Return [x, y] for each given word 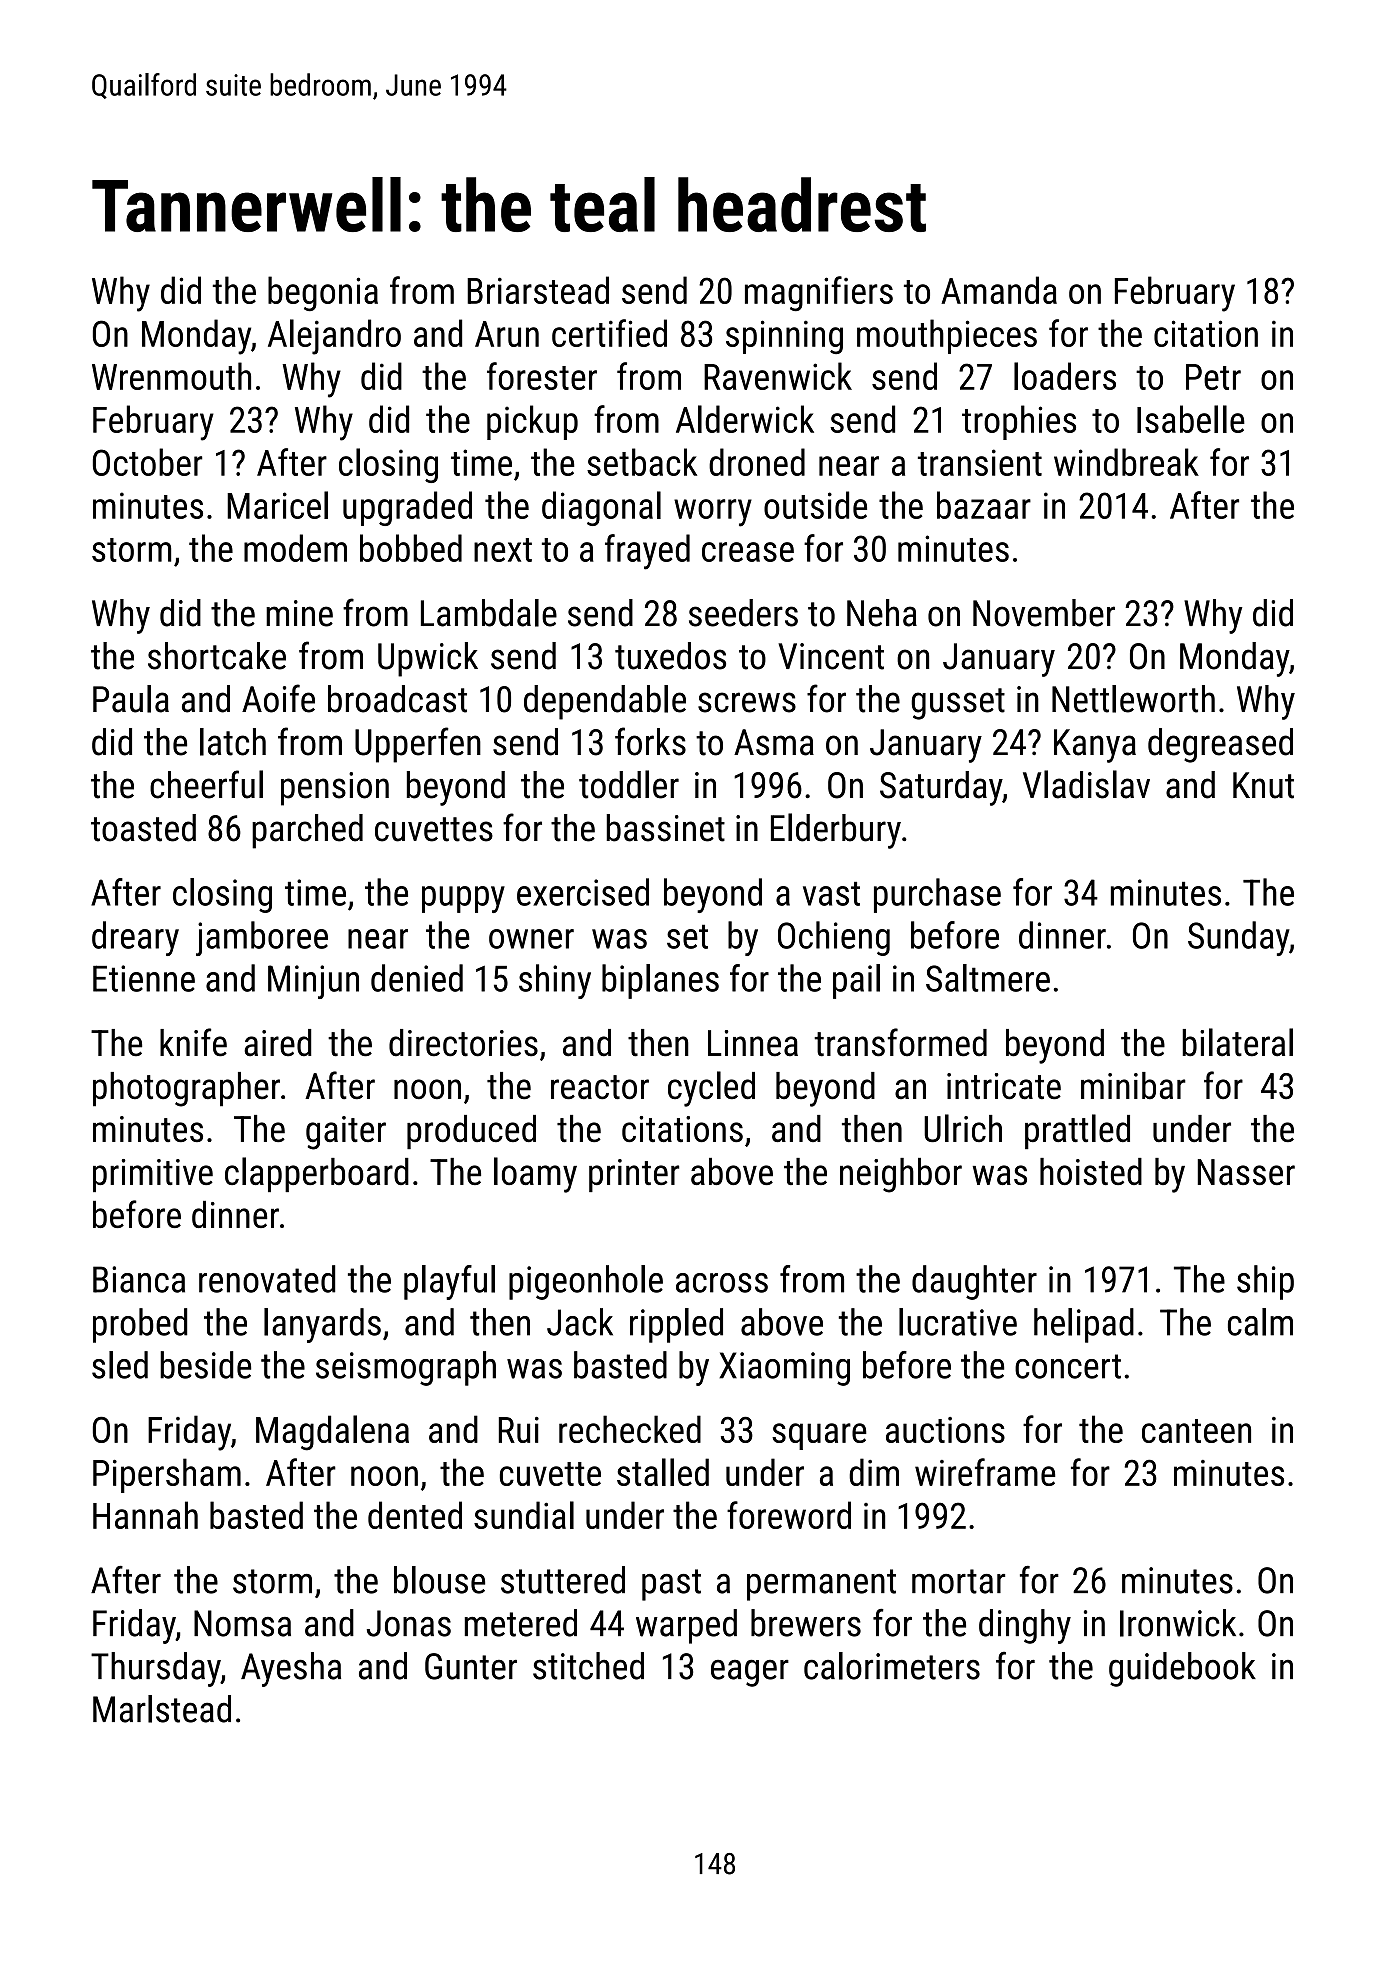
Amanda [999, 290]
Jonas [409, 1623]
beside [205, 1365]
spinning [784, 337]
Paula [131, 699]
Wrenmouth [171, 376]
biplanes [660, 981]
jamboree [262, 938]
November [1044, 613]
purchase [937, 895]
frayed [647, 552]
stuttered [563, 1580]
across [722, 1283]
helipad [1084, 1325]
